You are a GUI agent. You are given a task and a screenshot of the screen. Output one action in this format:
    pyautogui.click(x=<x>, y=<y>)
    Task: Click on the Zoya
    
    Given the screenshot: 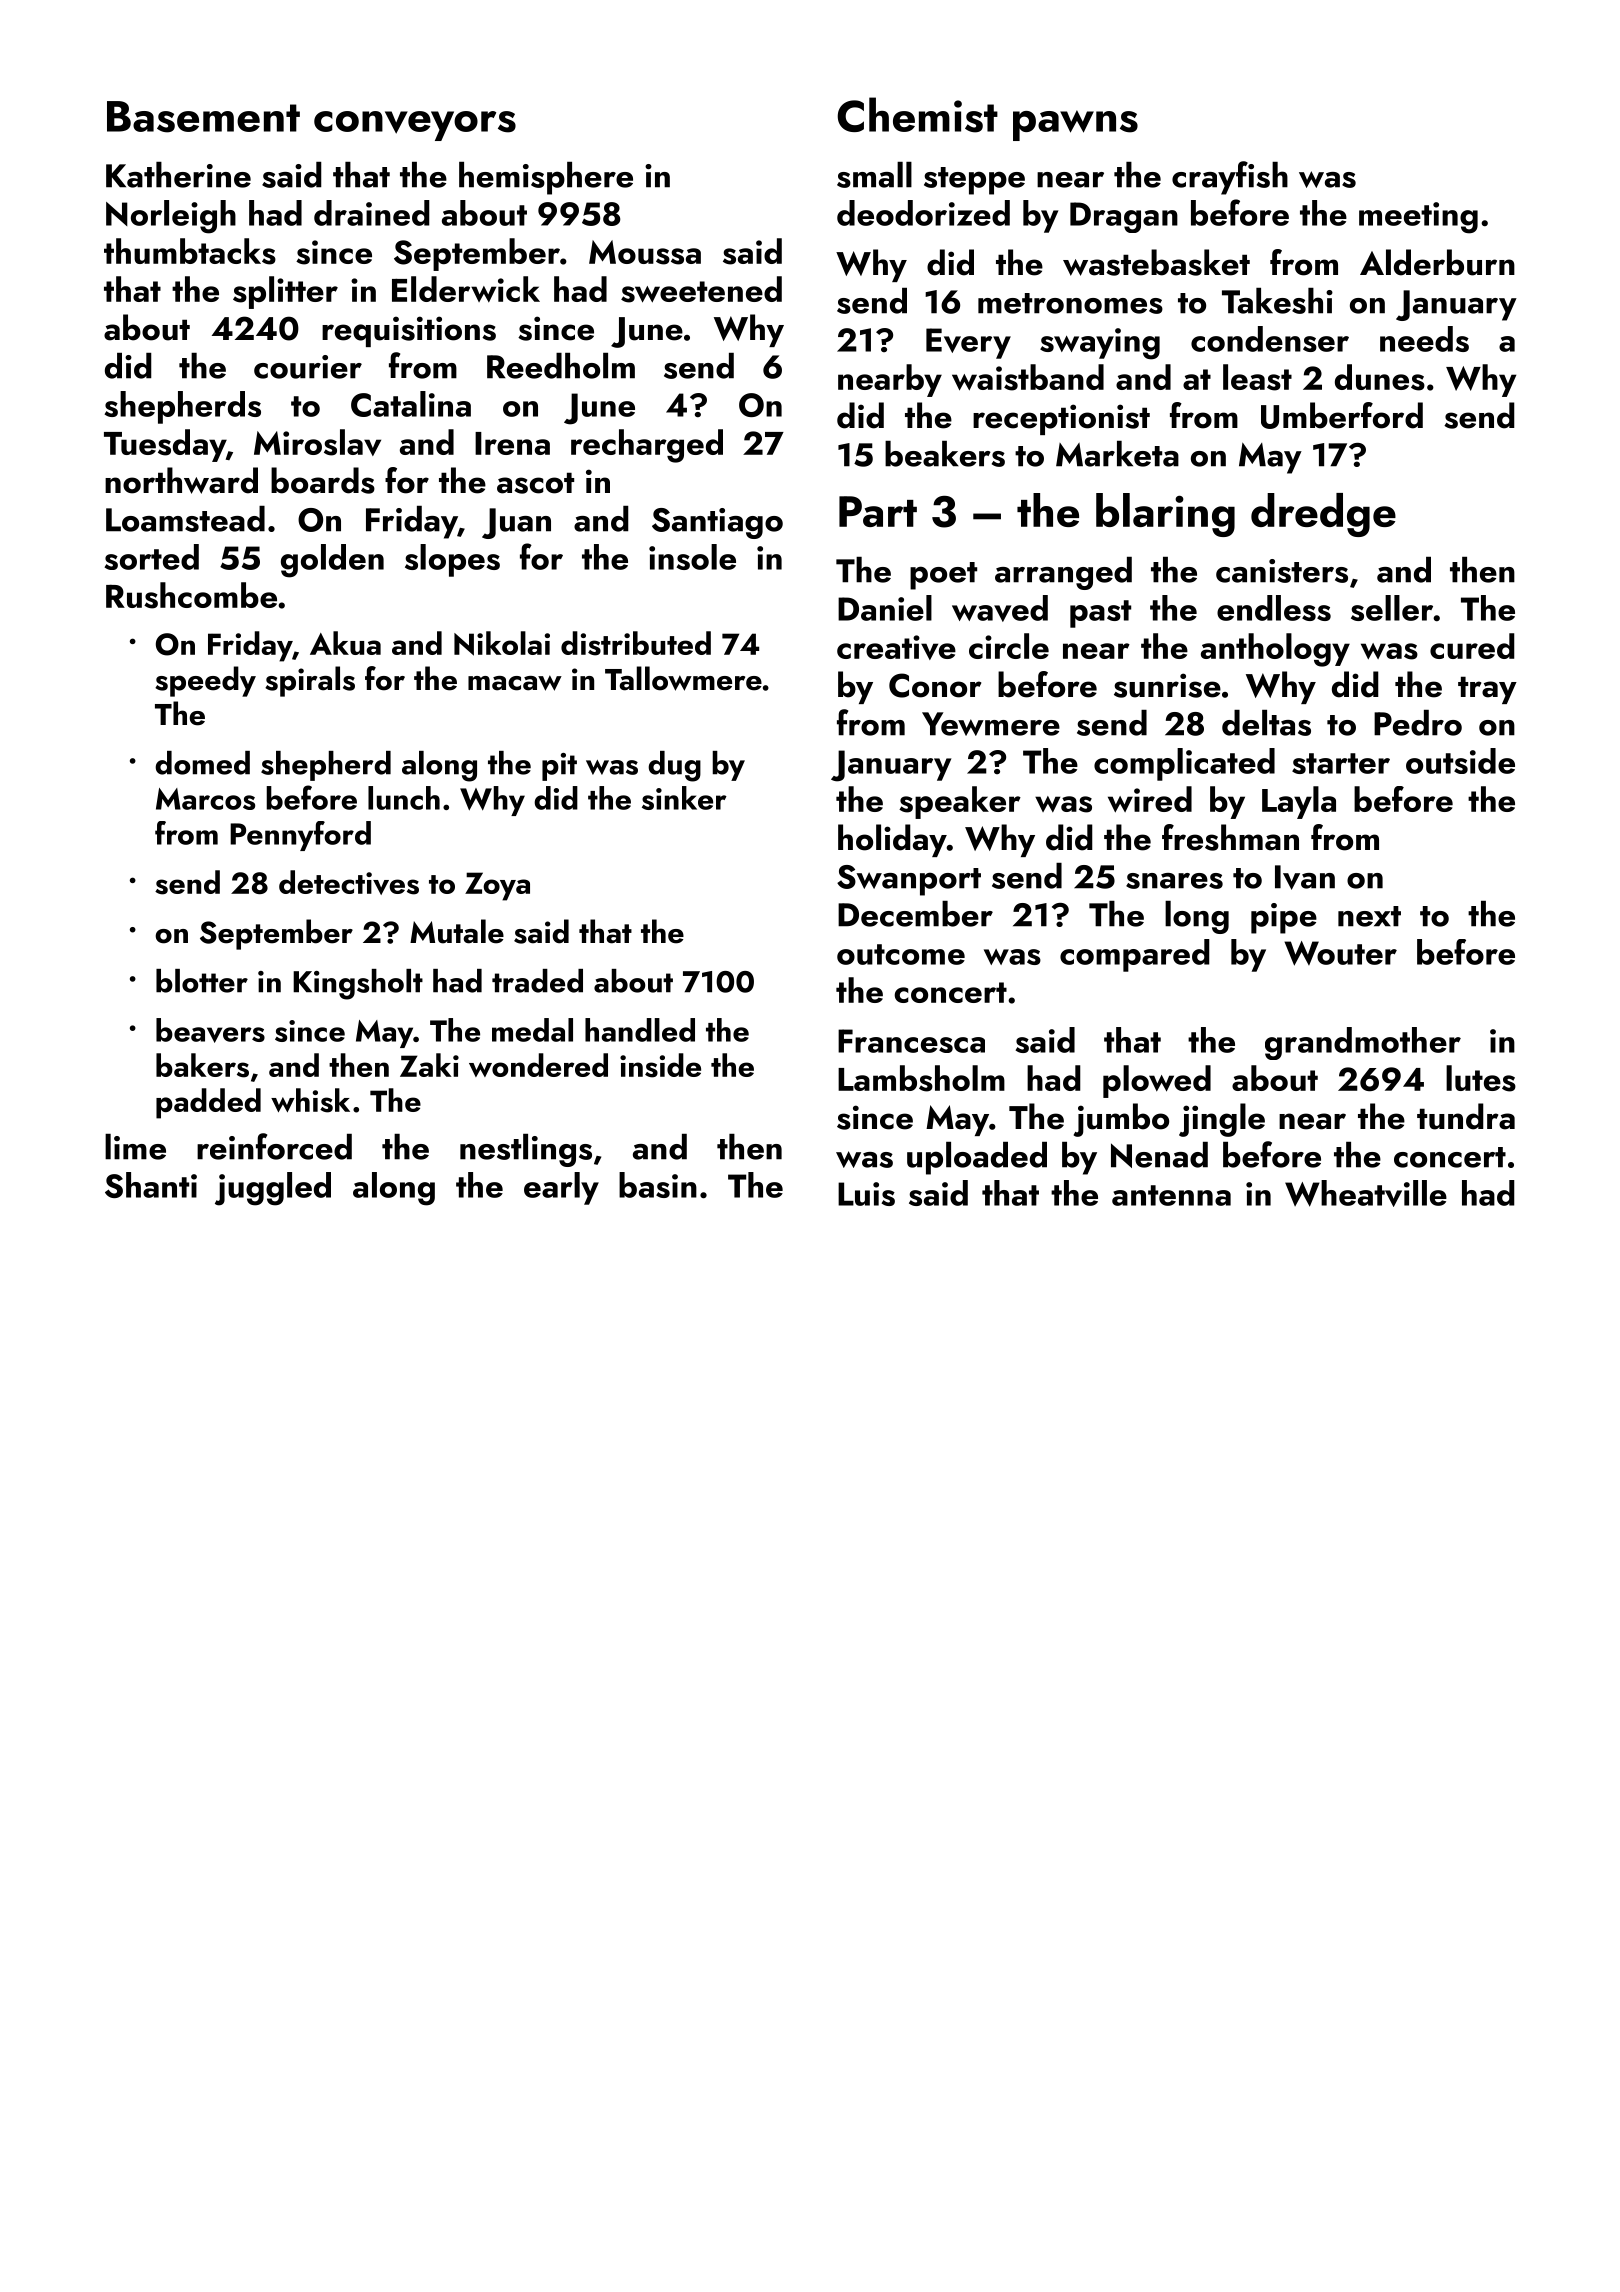 What is the action you would take?
    pyautogui.click(x=497, y=886)
